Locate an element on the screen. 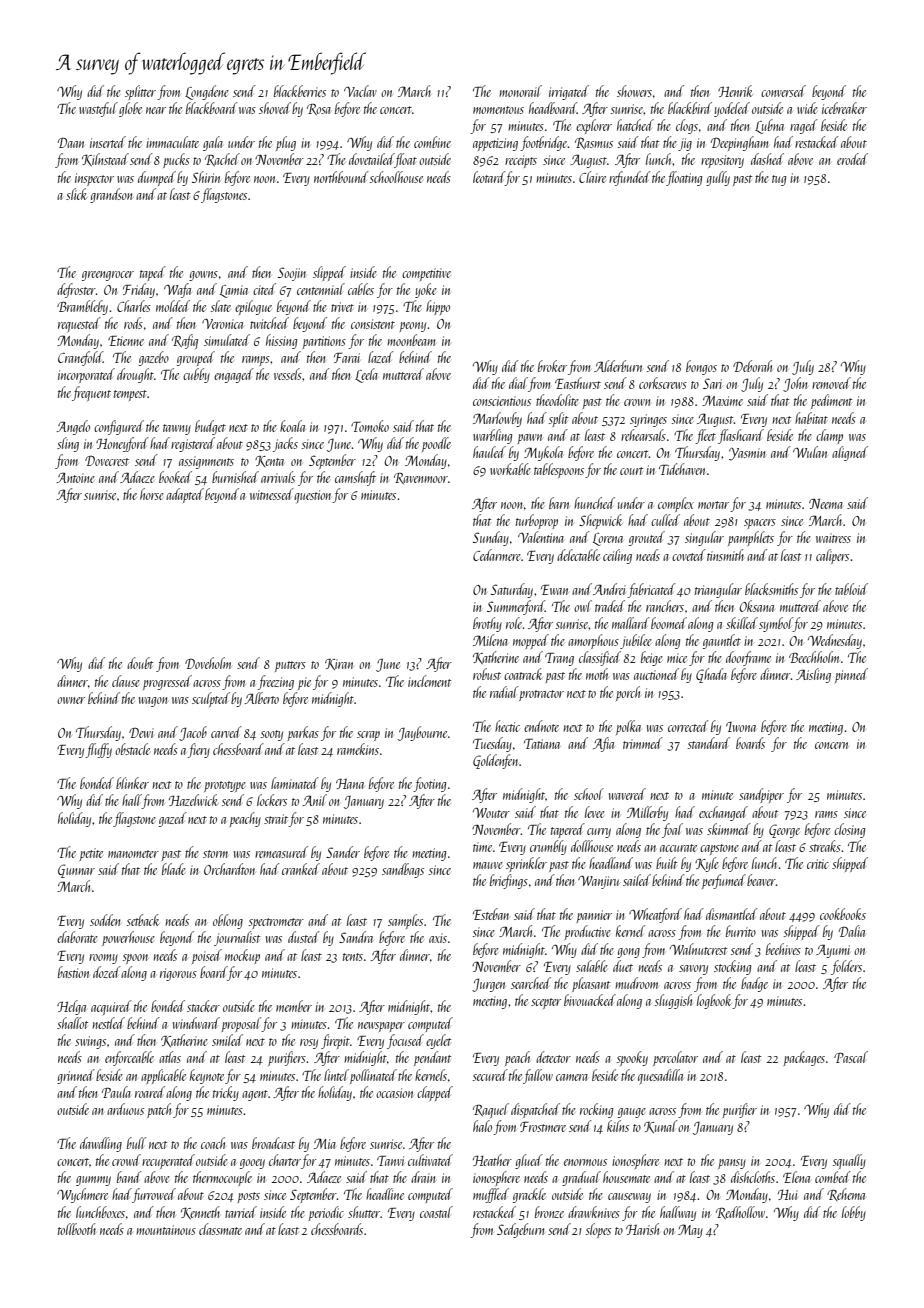 The width and height of the screenshot is (924, 1308). rams is located at coordinates (826, 814).
